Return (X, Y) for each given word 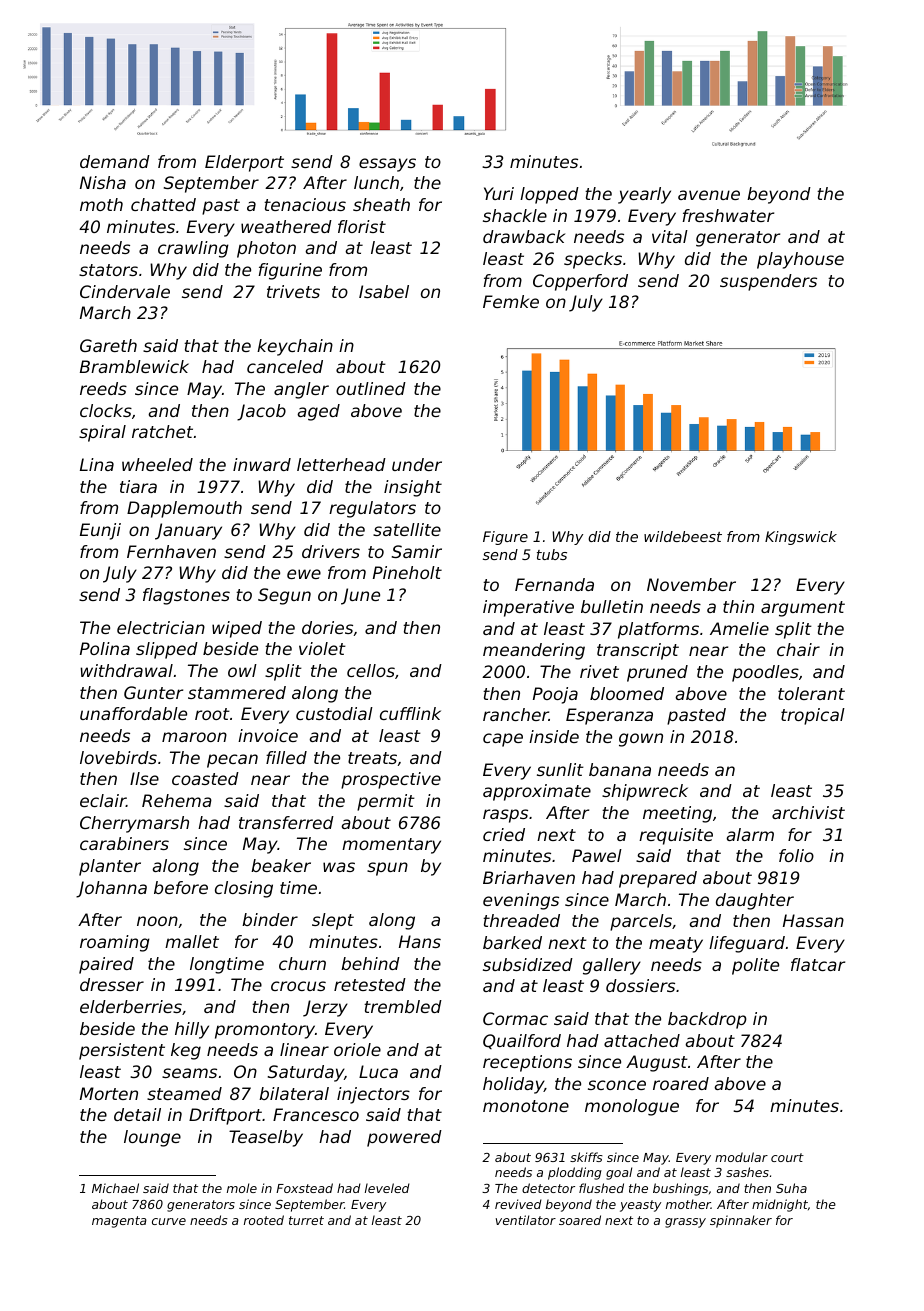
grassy (685, 1223)
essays (387, 165)
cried (504, 834)
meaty (676, 945)
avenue (709, 195)
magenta (119, 1222)
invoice (268, 735)
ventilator (526, 1220)
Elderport (244, 163)
